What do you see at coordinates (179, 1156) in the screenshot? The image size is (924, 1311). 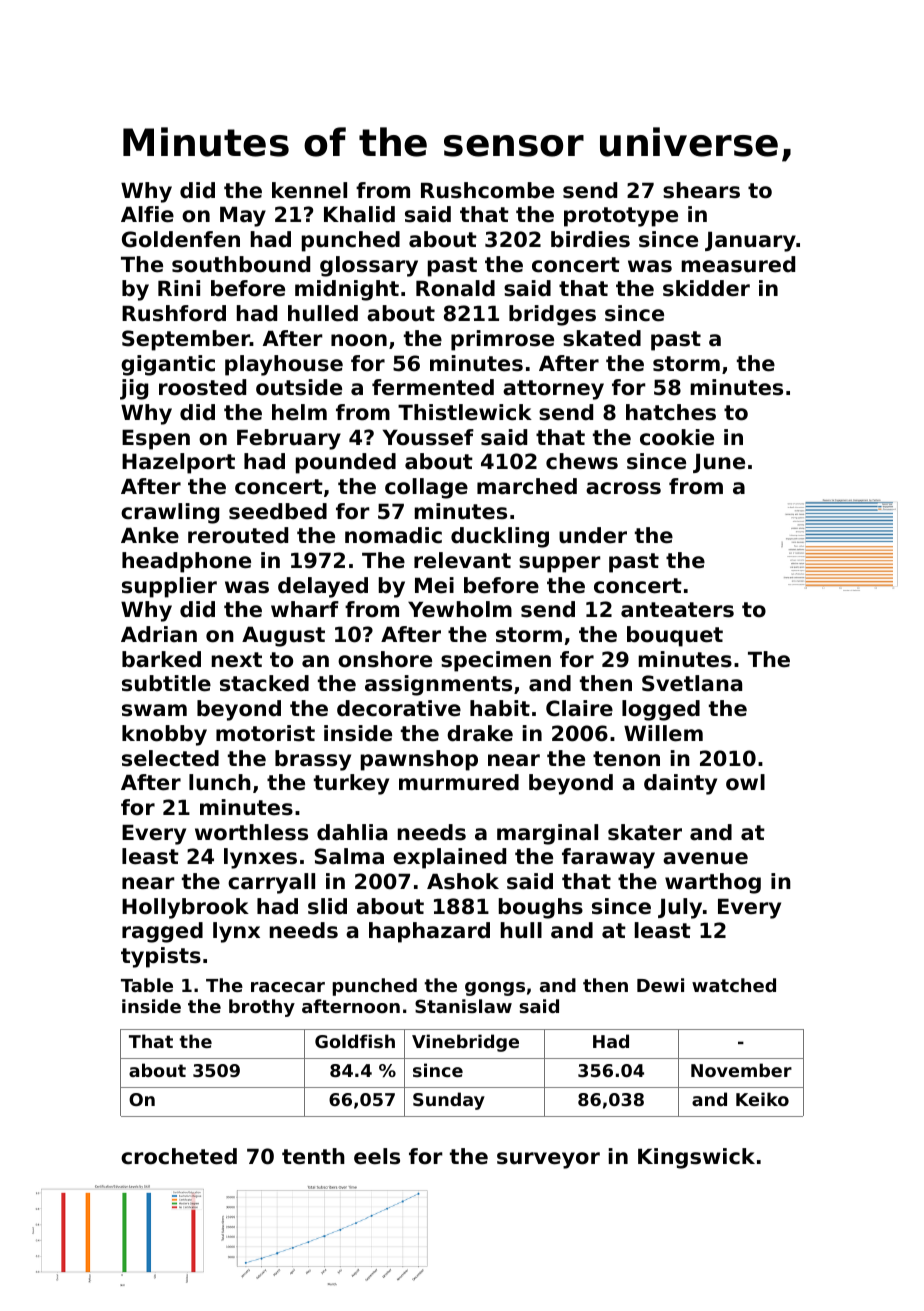 I see `crocheted` at bounding box center [179, 1156].
